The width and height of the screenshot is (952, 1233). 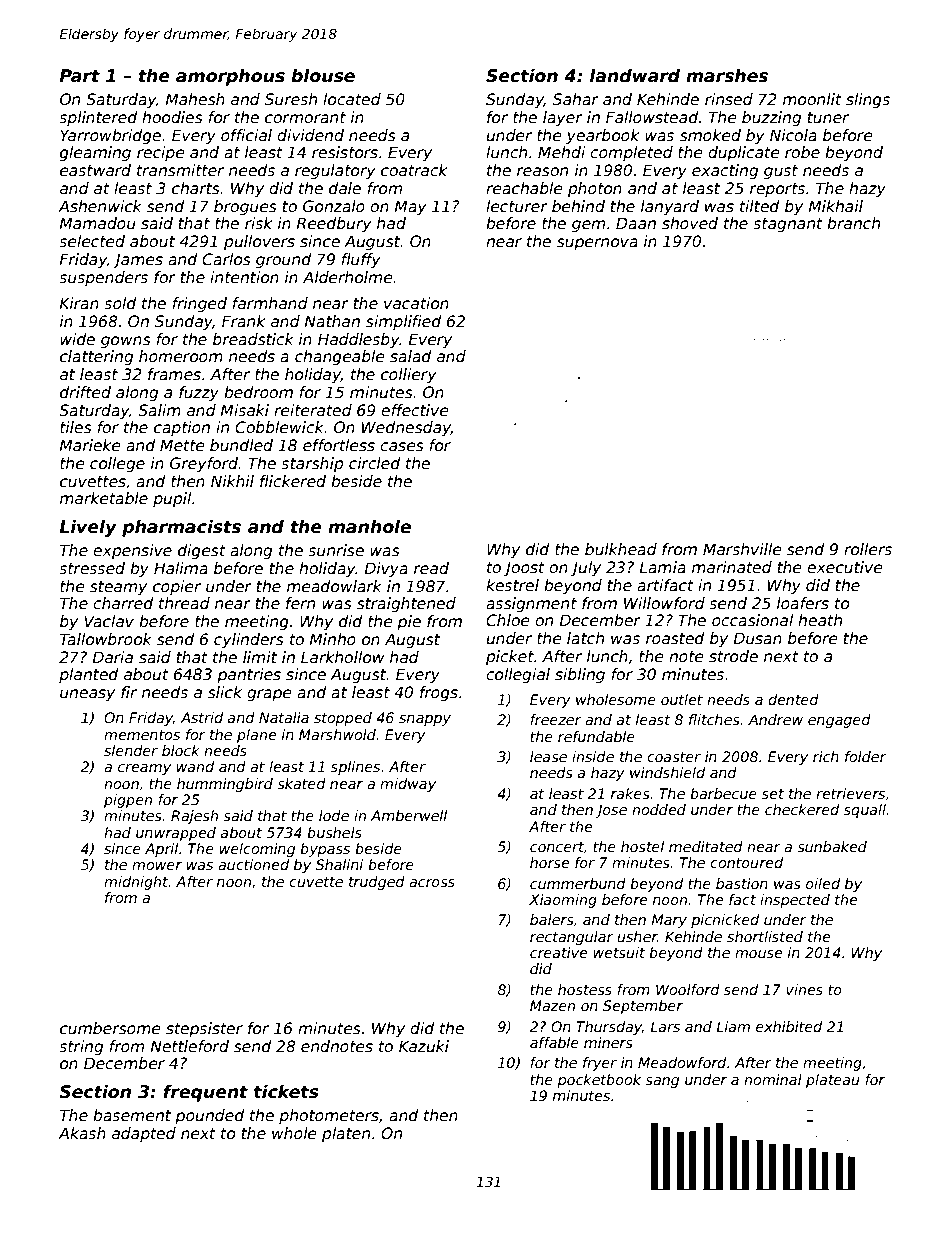 What do you see at coordinates (775, 719) in the screenshot?
I see `Andrew` at bounding box center [775, 719].
